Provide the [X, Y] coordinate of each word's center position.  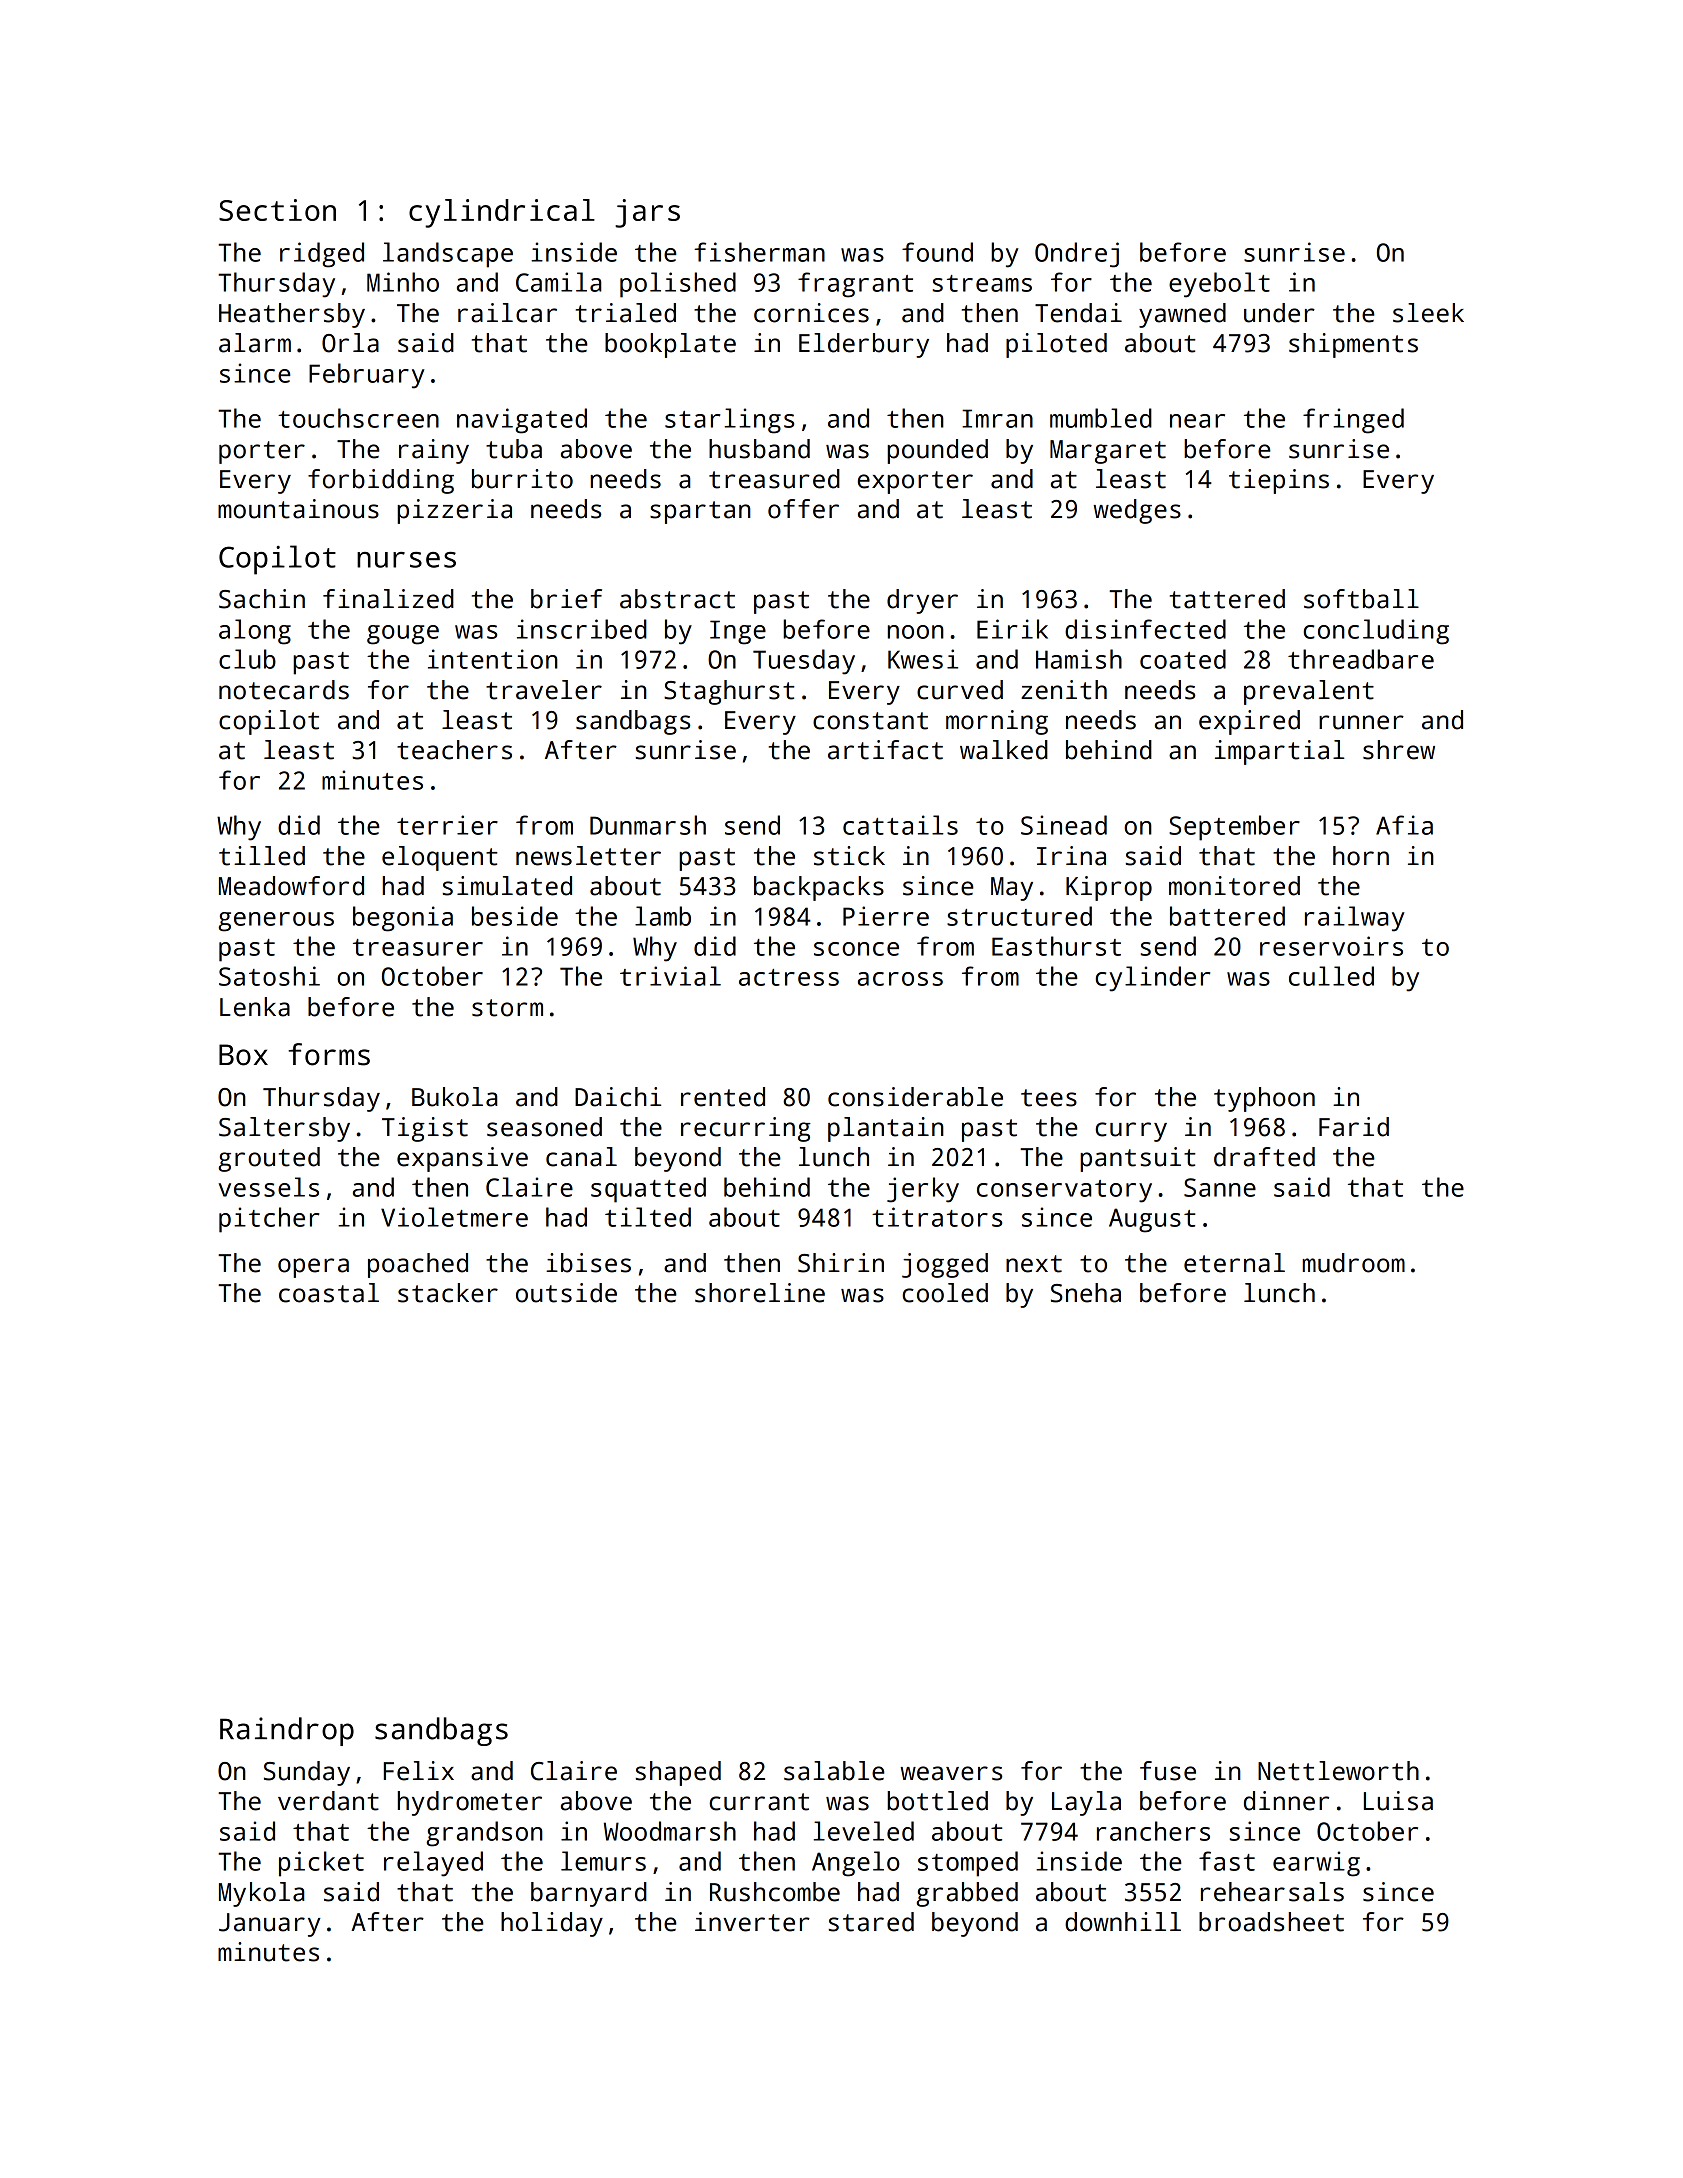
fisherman [759, 252]
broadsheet [1271, 1922]
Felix [419, 1771]
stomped [968, 1864]
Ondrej [1077, 255]
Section [277, 210]
